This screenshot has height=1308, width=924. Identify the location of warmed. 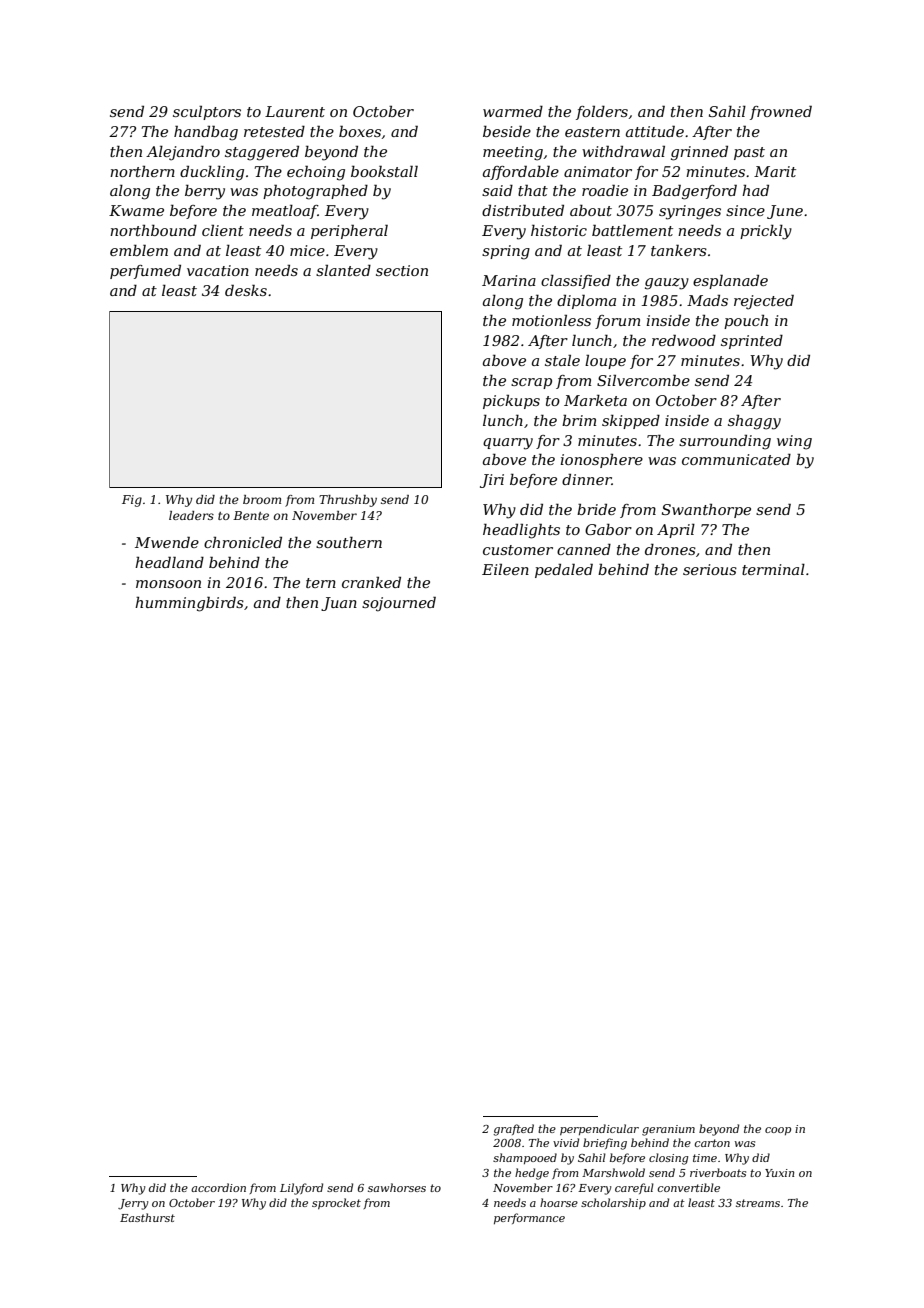
(513, 111).
